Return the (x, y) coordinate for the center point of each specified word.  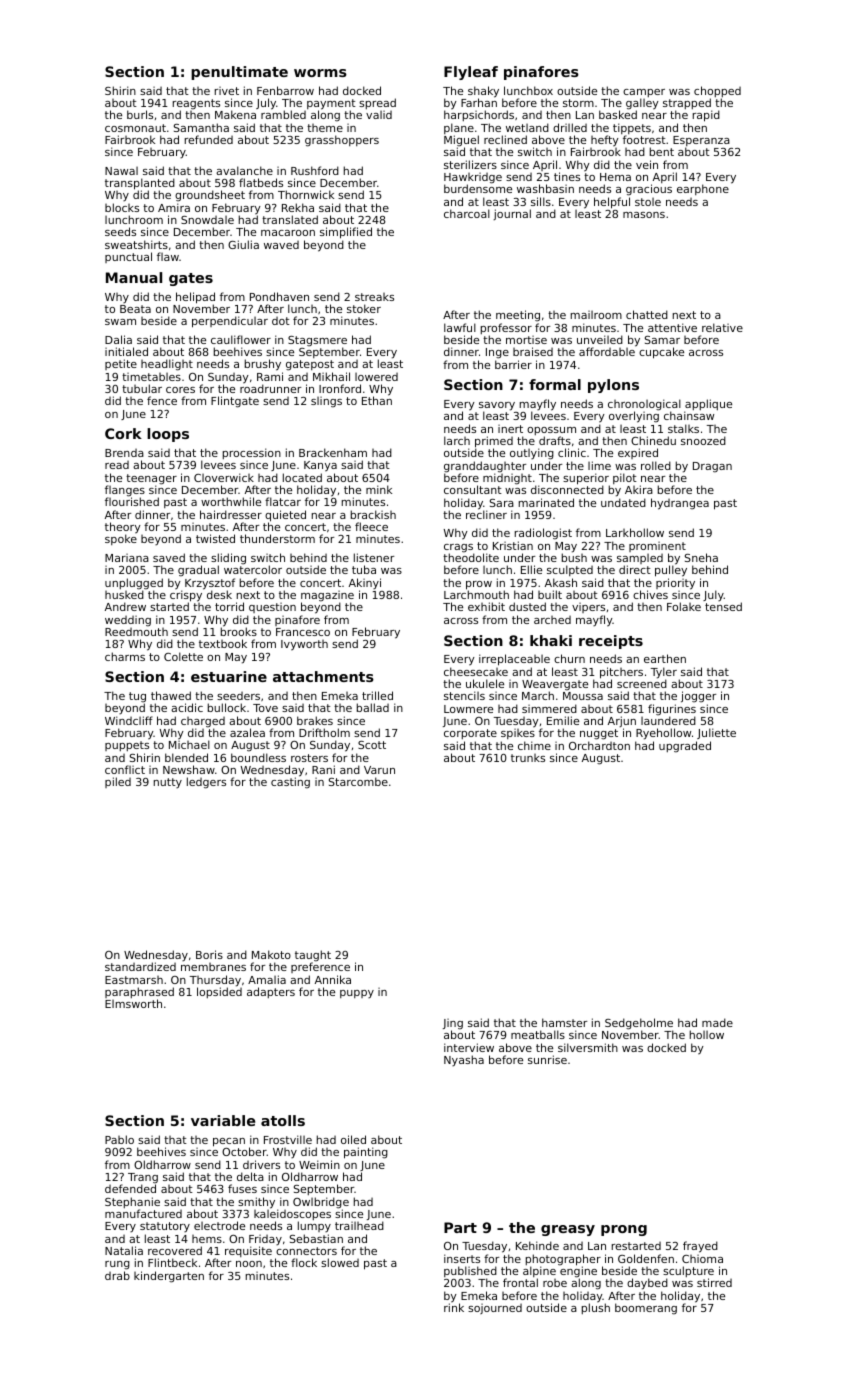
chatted (647, 314)
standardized (140, 966)
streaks (374, 297)
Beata (135, 309)
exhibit (486, 606)
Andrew (125, 606)
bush (574, 557)
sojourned (495, 1309)
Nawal (121, 171)
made (717, 1022)
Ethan (377, 401)
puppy (357, 994)
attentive (672, 327)
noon (249, 1264)
